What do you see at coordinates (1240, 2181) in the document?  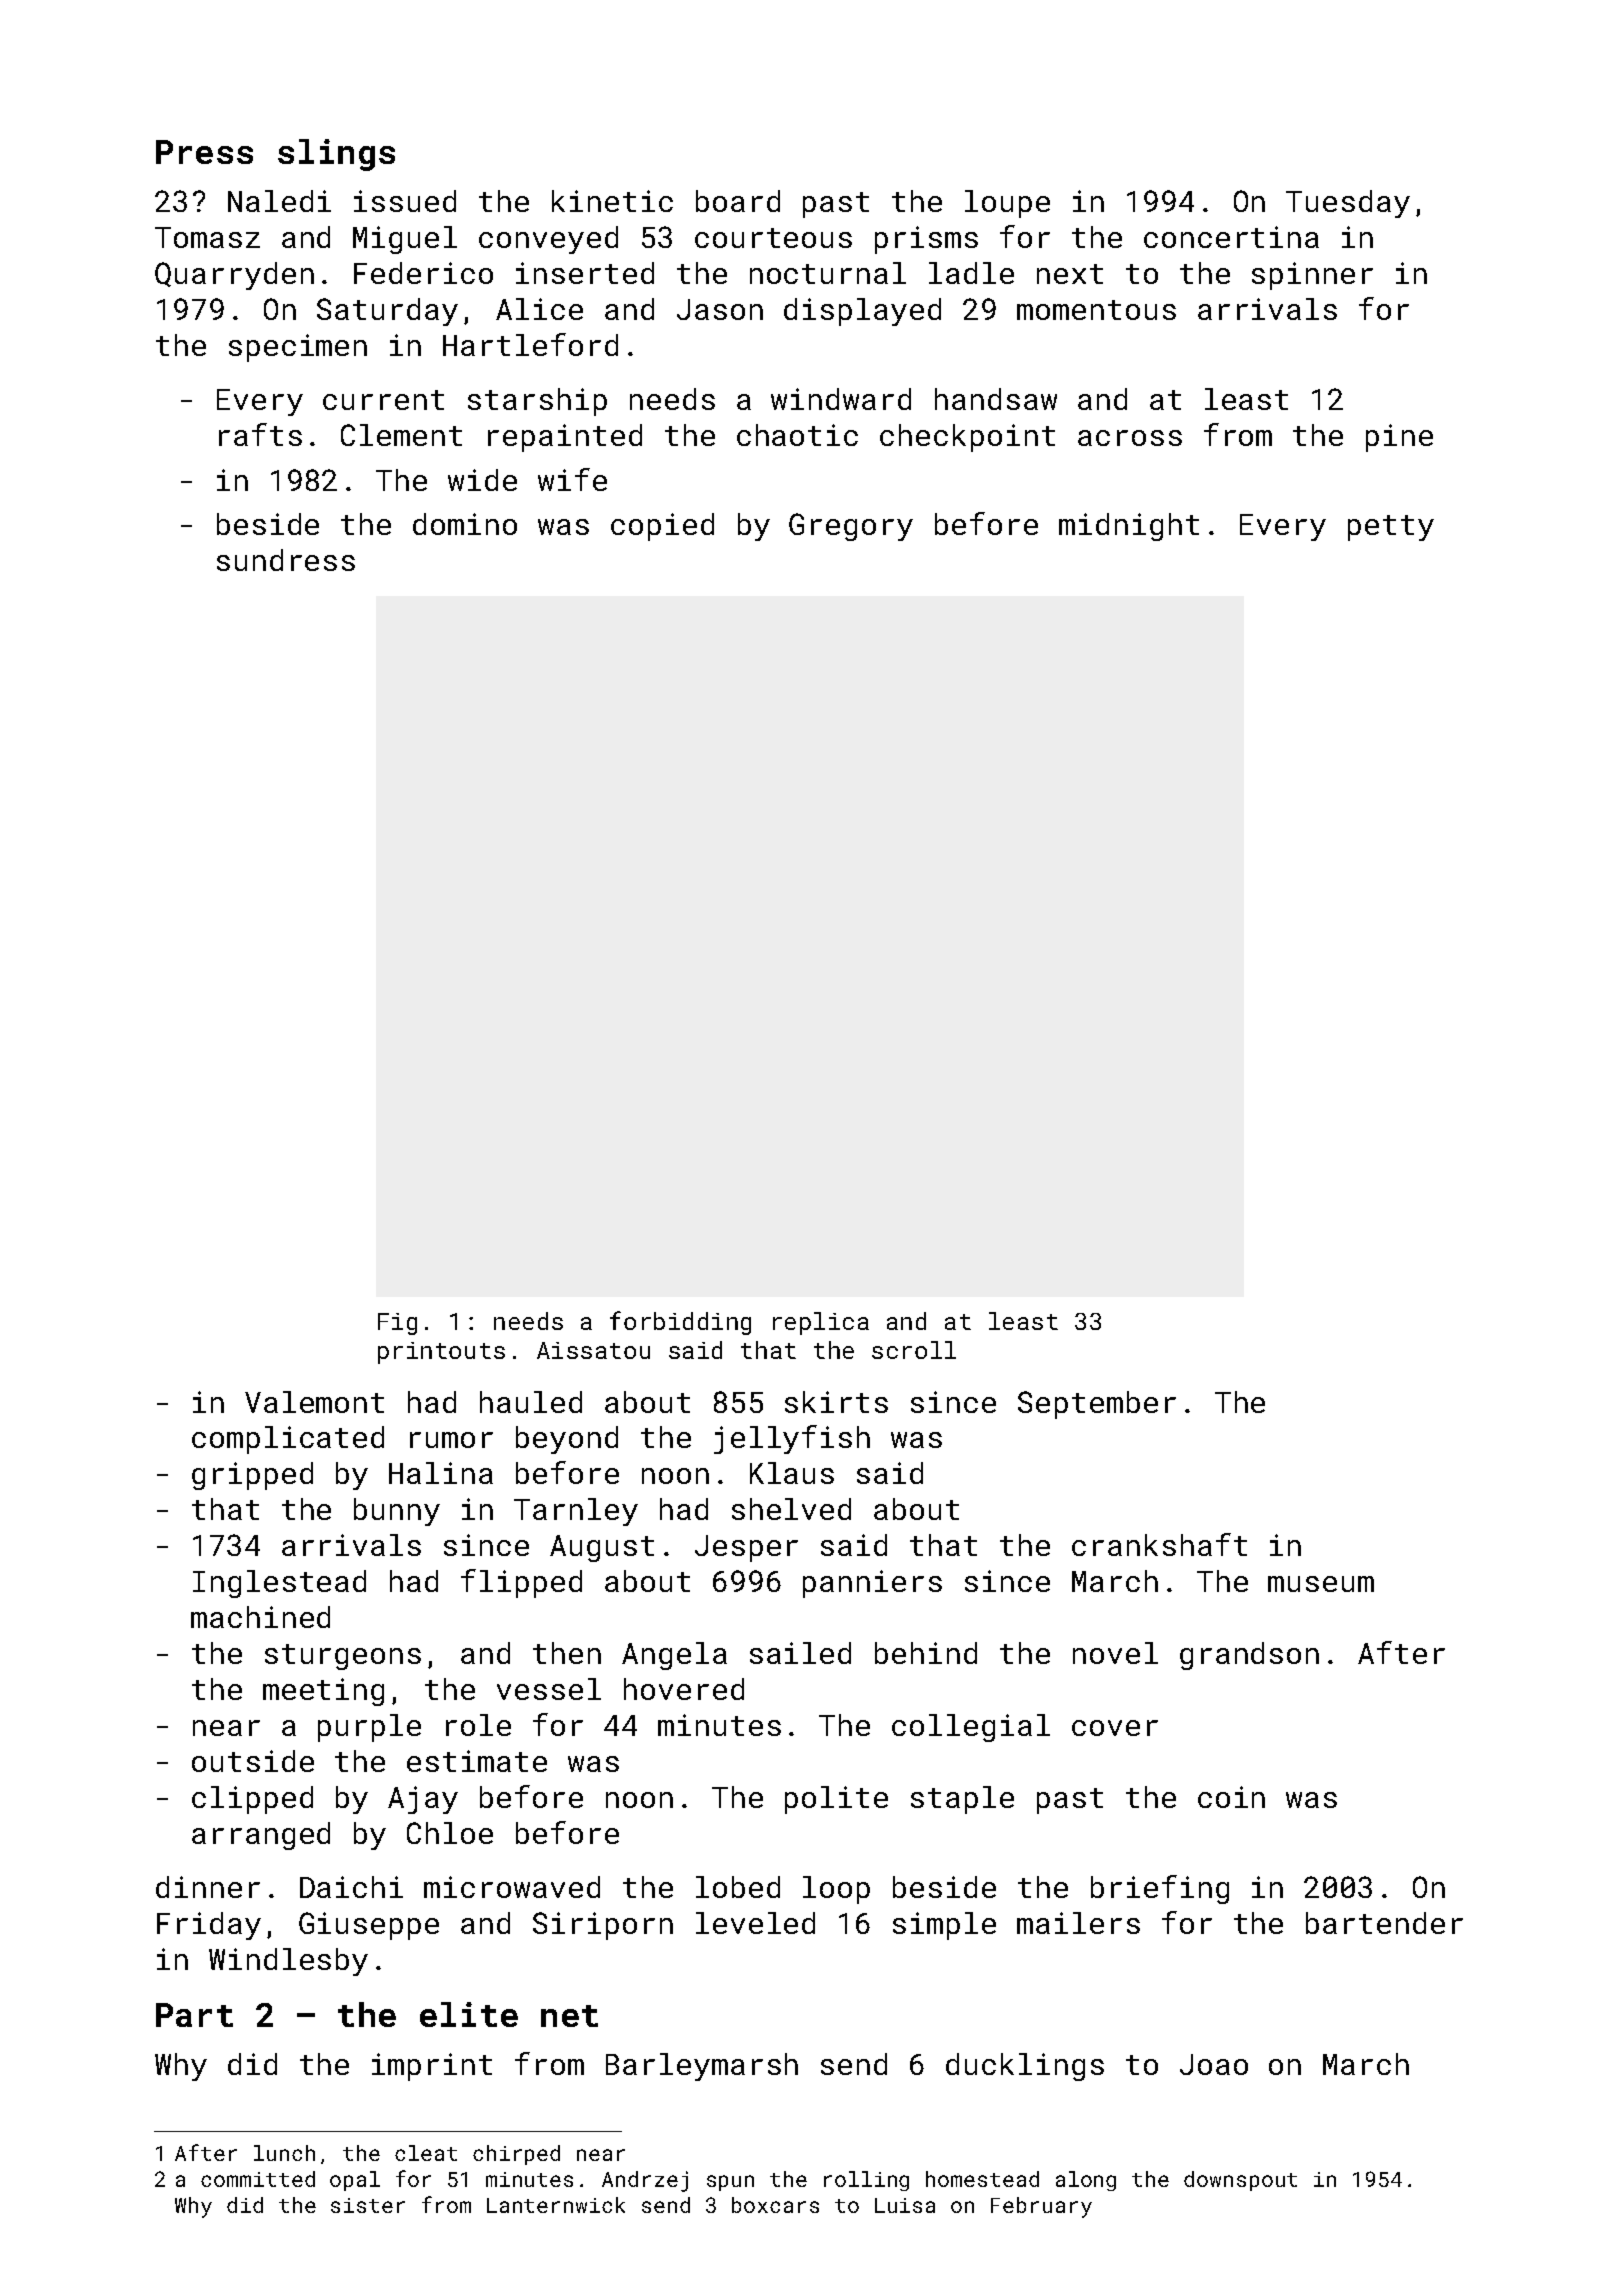 I see `downspout` at bounding box center [1240, 2181].
